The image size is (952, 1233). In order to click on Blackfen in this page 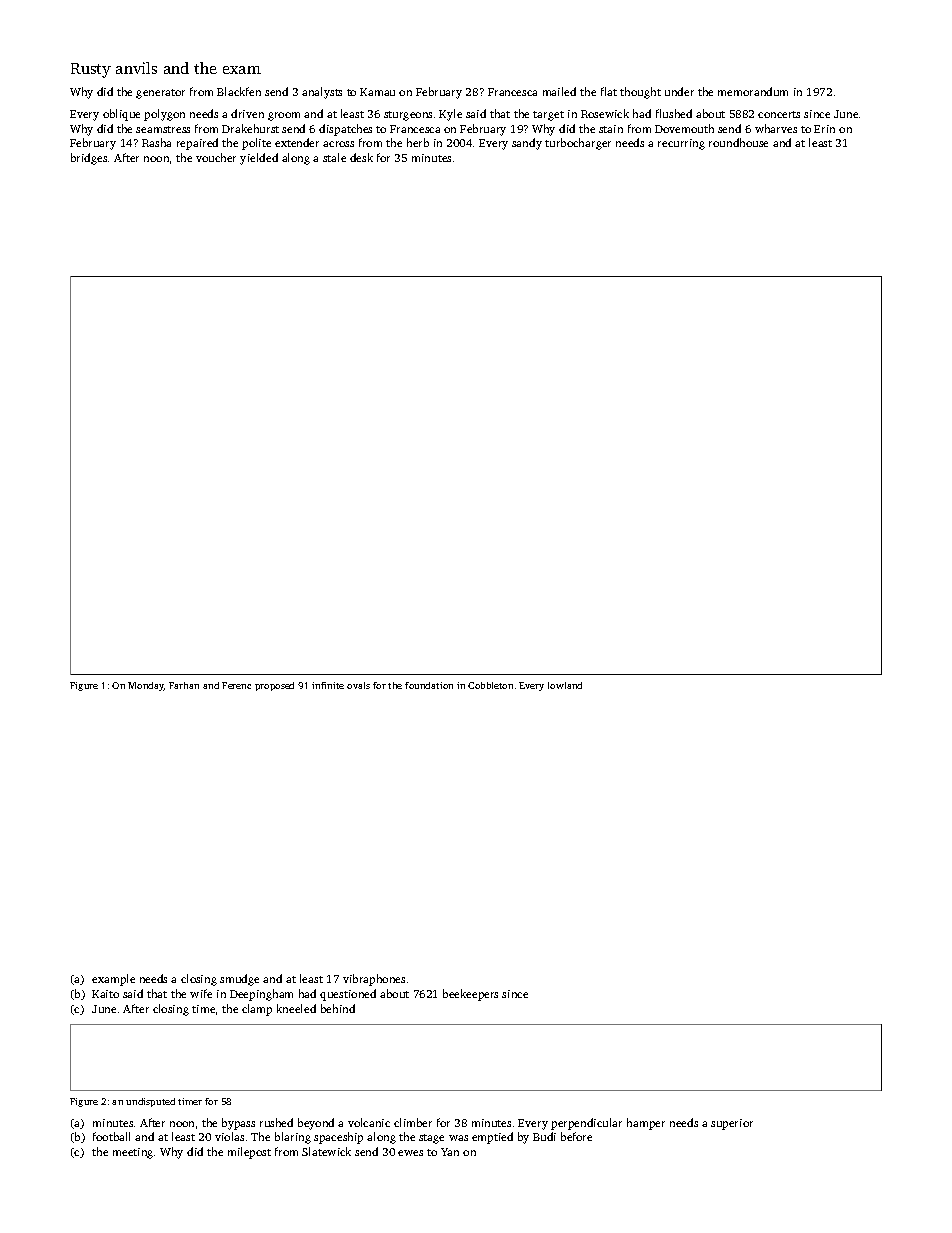, I will do `click(239, 91)`.
